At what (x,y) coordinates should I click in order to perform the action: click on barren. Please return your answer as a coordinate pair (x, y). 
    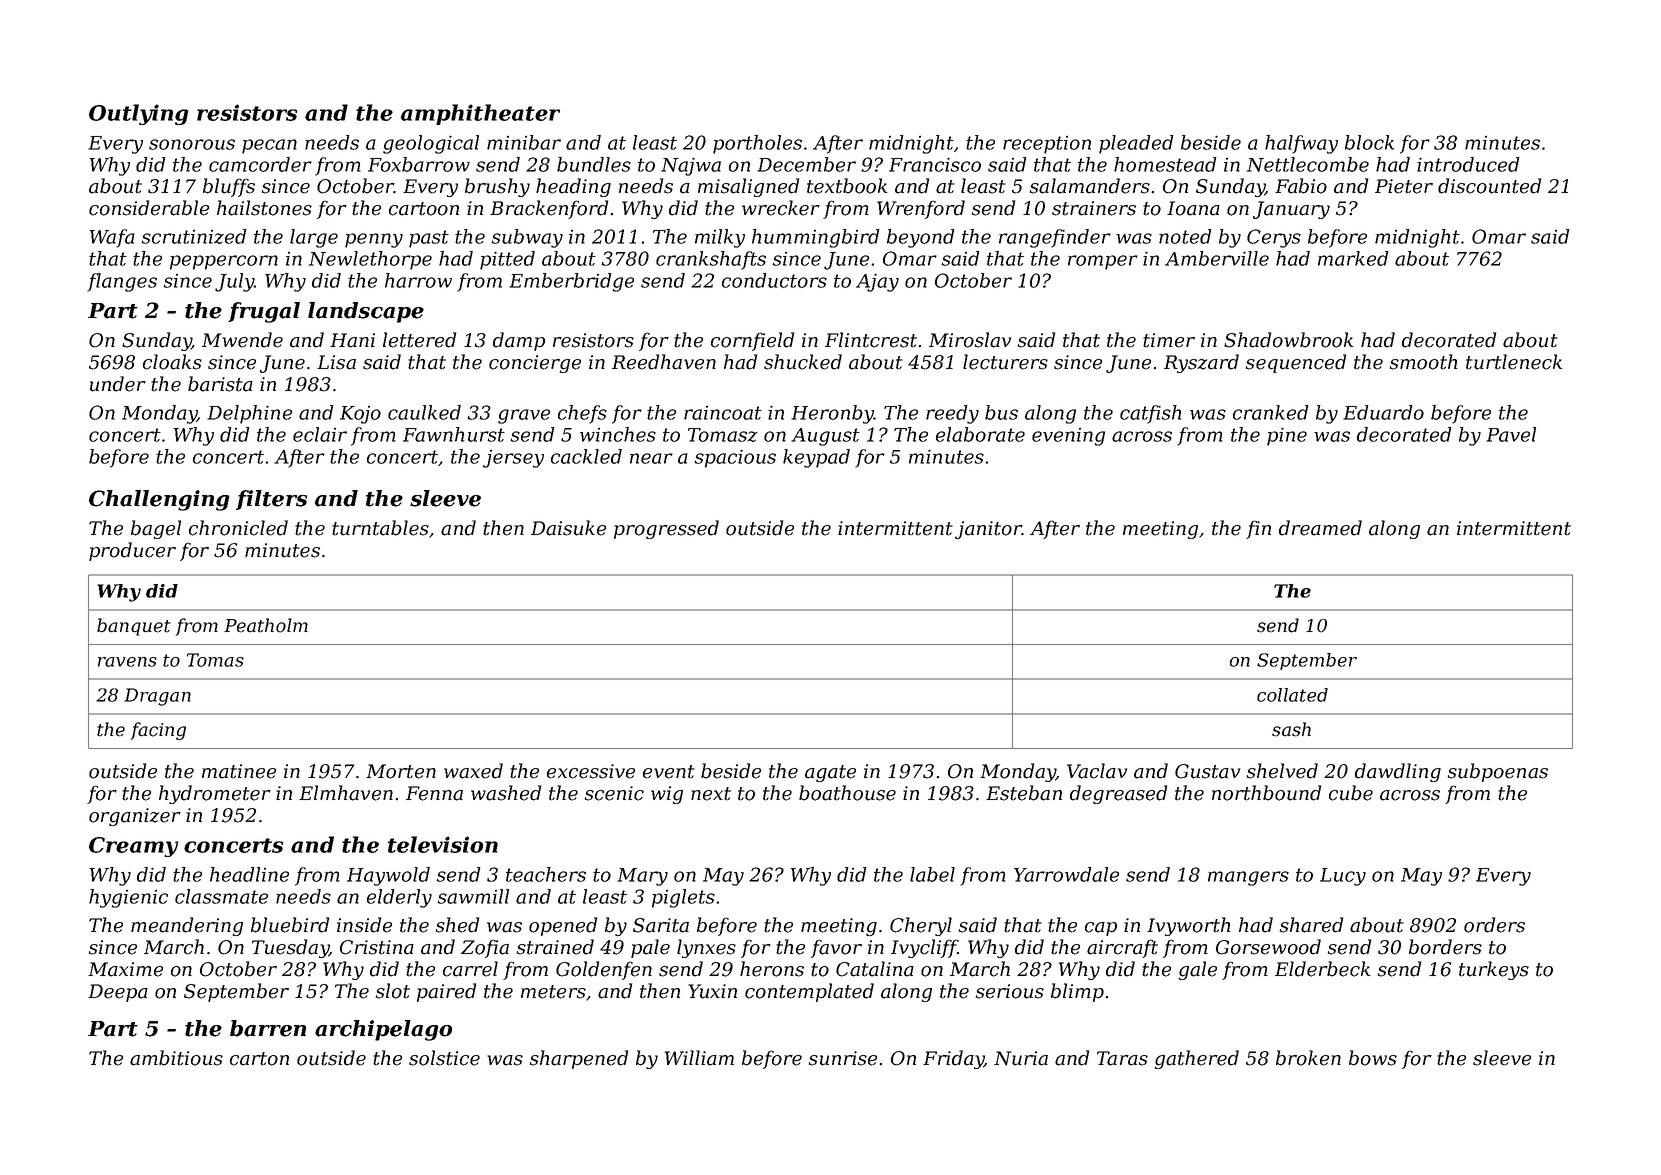
    Looking at the image, I should click on (268, 1028).
